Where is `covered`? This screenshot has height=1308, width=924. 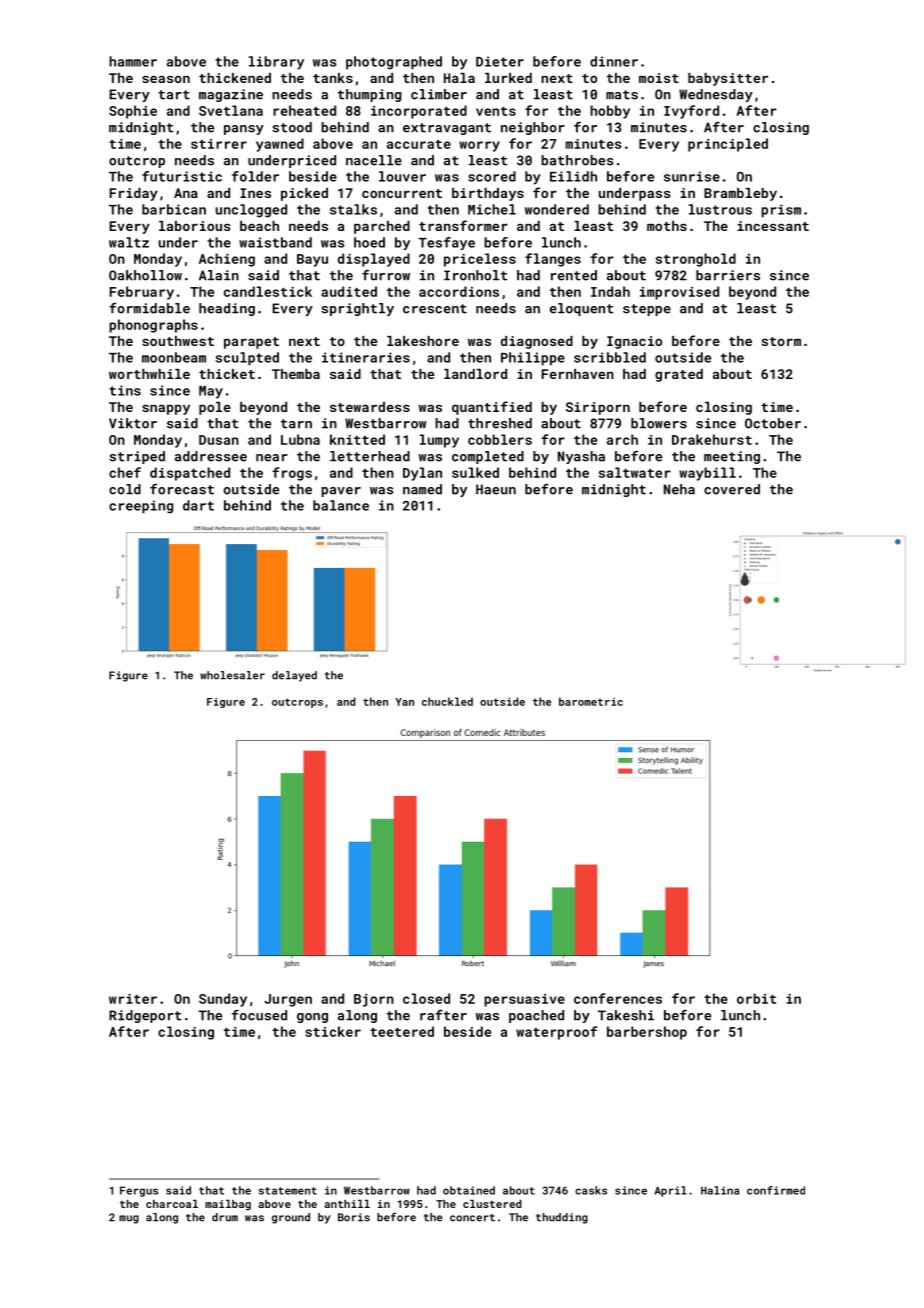
covered is located at coordinates (732, 489).
